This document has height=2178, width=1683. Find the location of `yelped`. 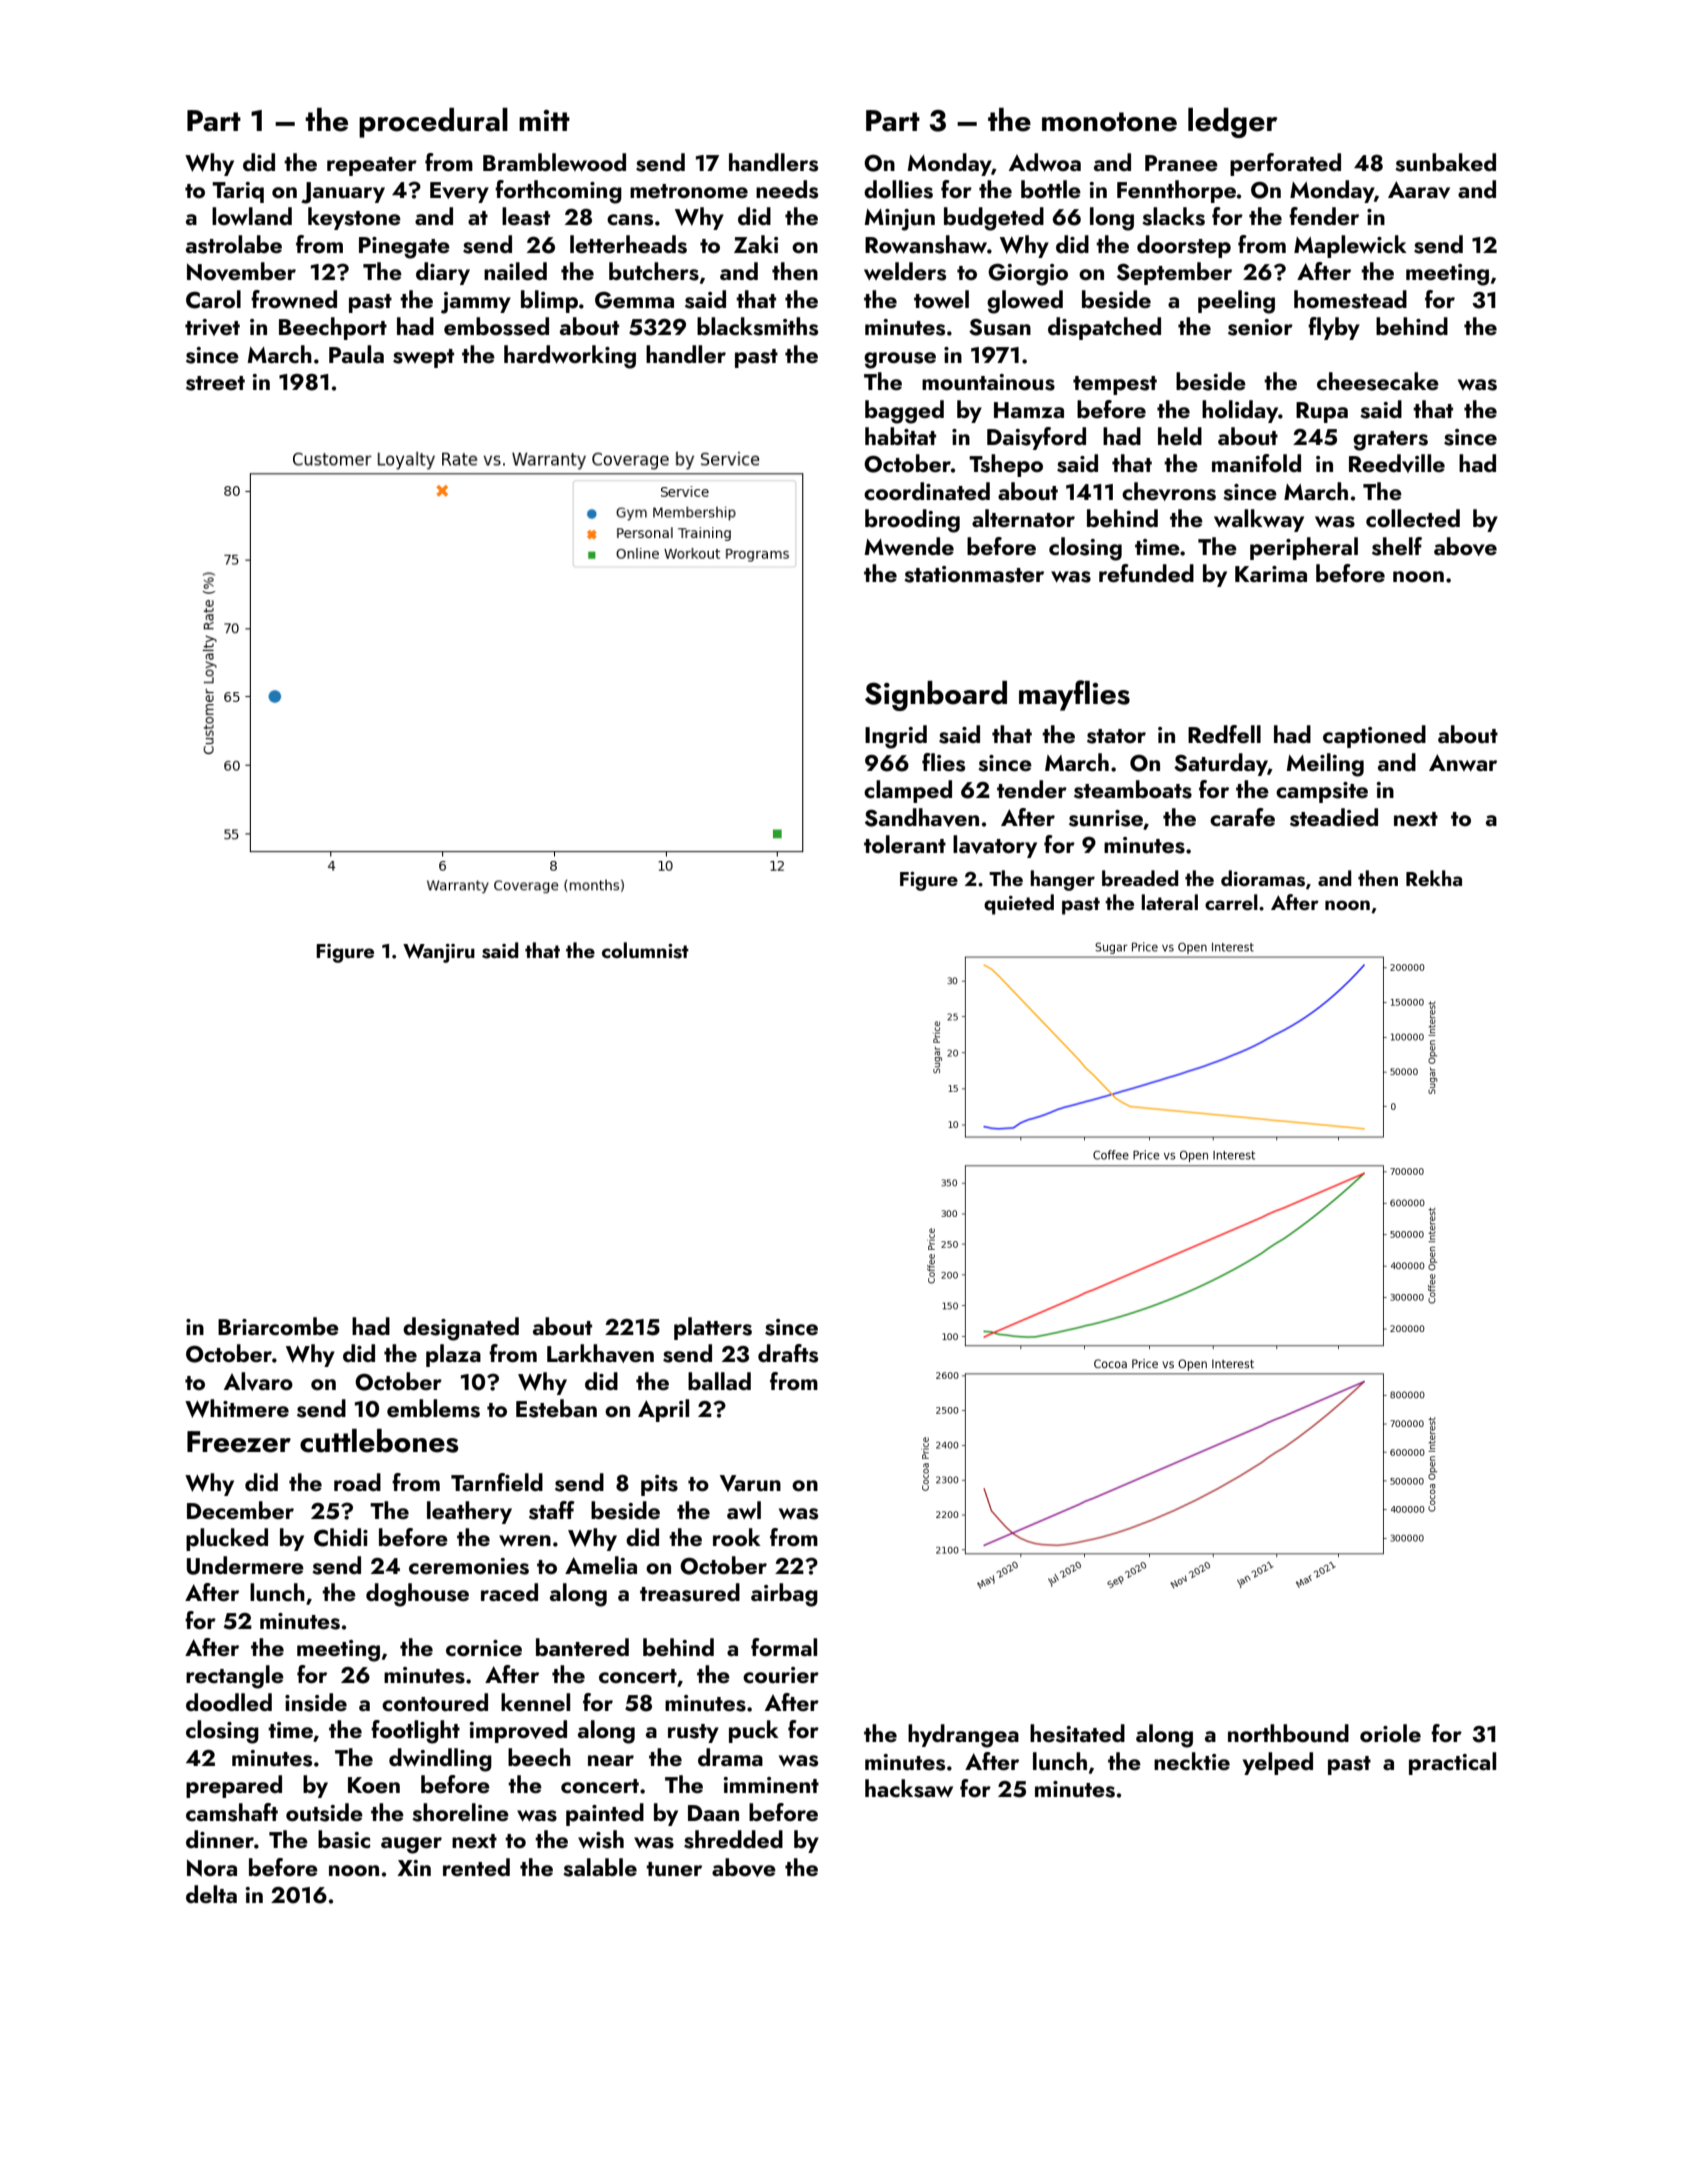

yelped is located at coordinates (1278, 1763).
